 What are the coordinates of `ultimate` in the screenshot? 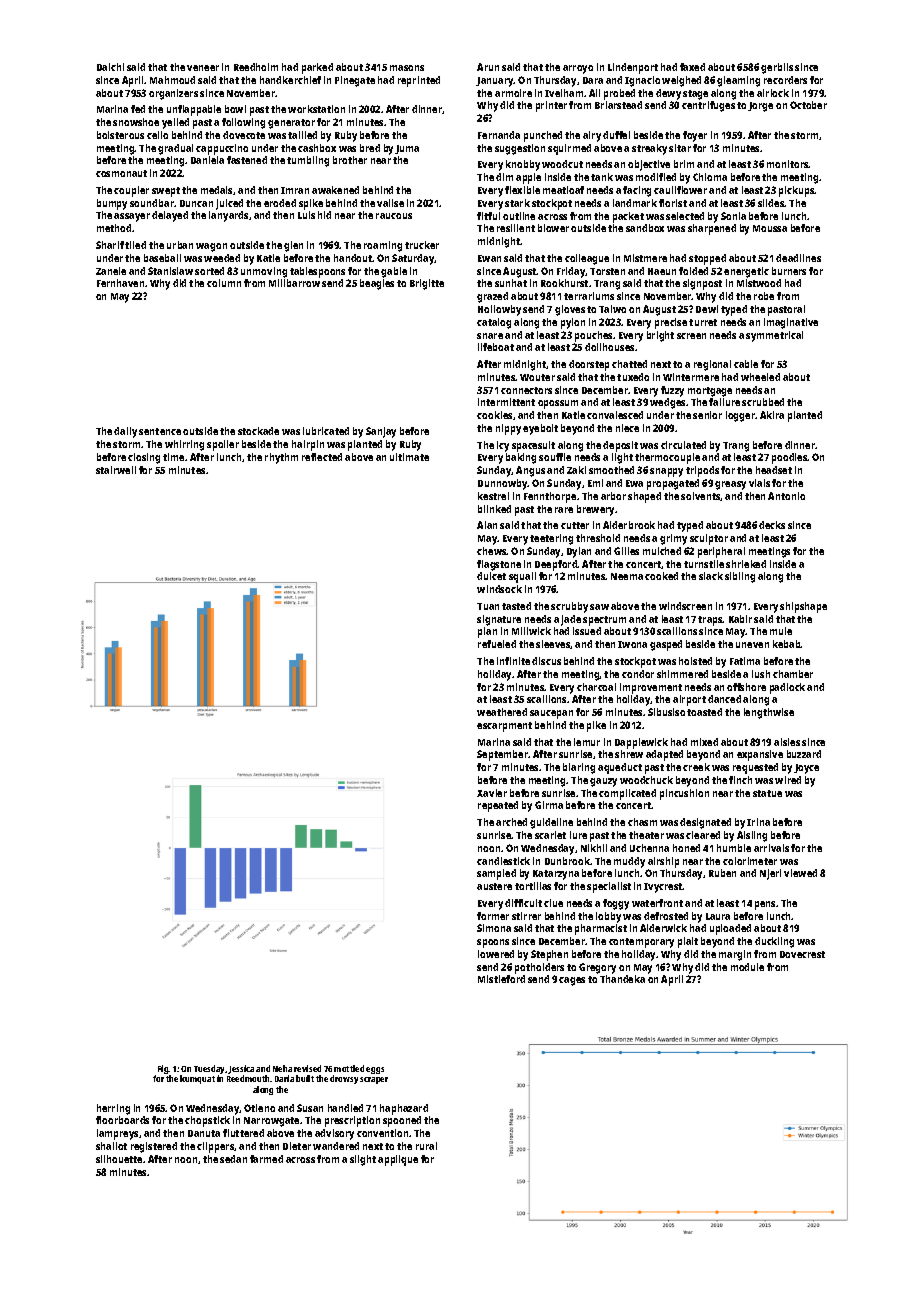 It's located at (409, 457).
